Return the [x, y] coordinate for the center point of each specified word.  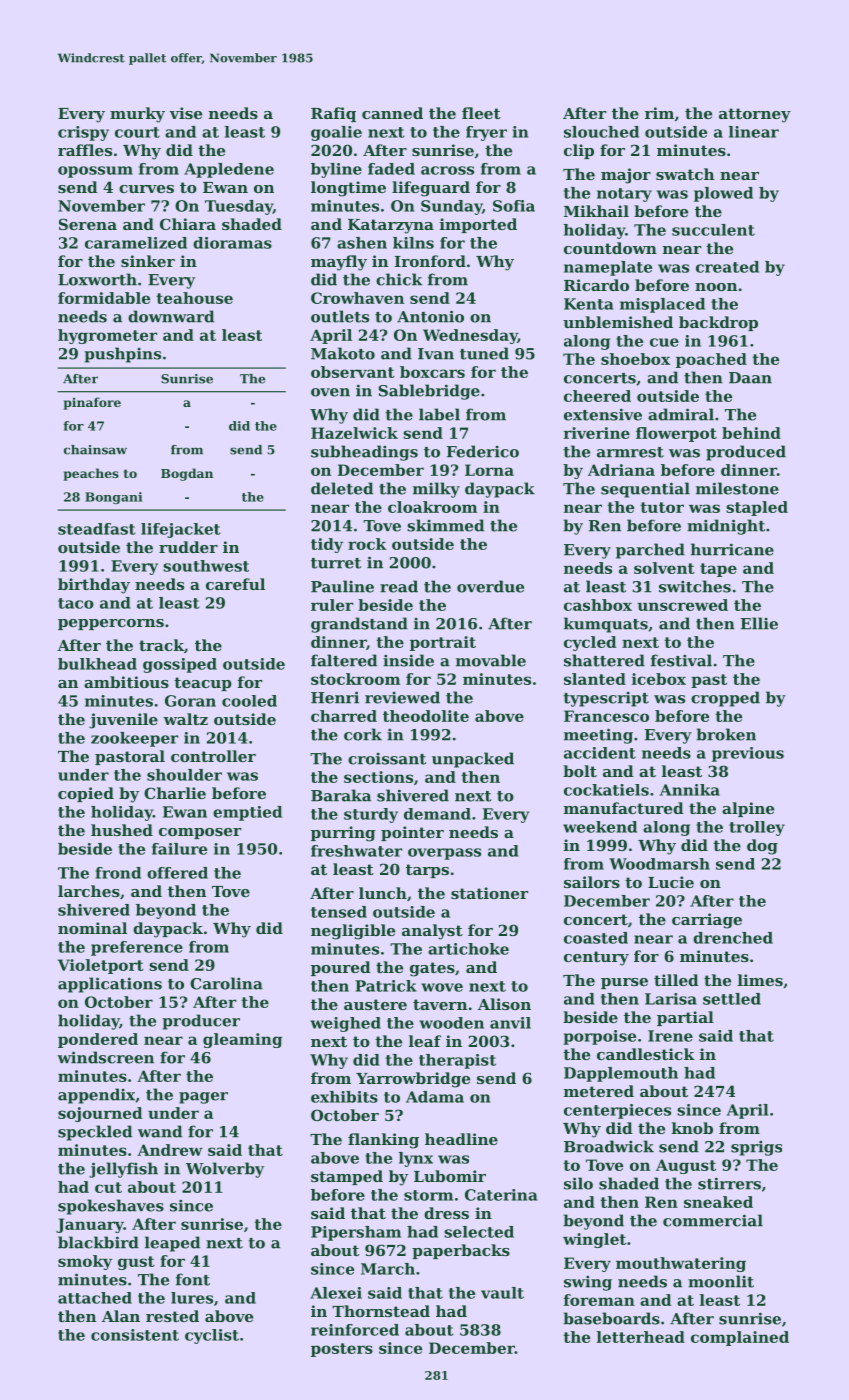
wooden [451, 1023]
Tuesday [239, 207]
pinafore [92, 403]
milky [436, 490]
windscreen [105, 1057]
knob [692, 1128]
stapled [757, 508]
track [161, 645]
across [447, 170]
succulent [713, 230]
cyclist [212, 1336]
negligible [353, 932]
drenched [733, 938]
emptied [247, 813]
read [399, 586]
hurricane [732, 549]
